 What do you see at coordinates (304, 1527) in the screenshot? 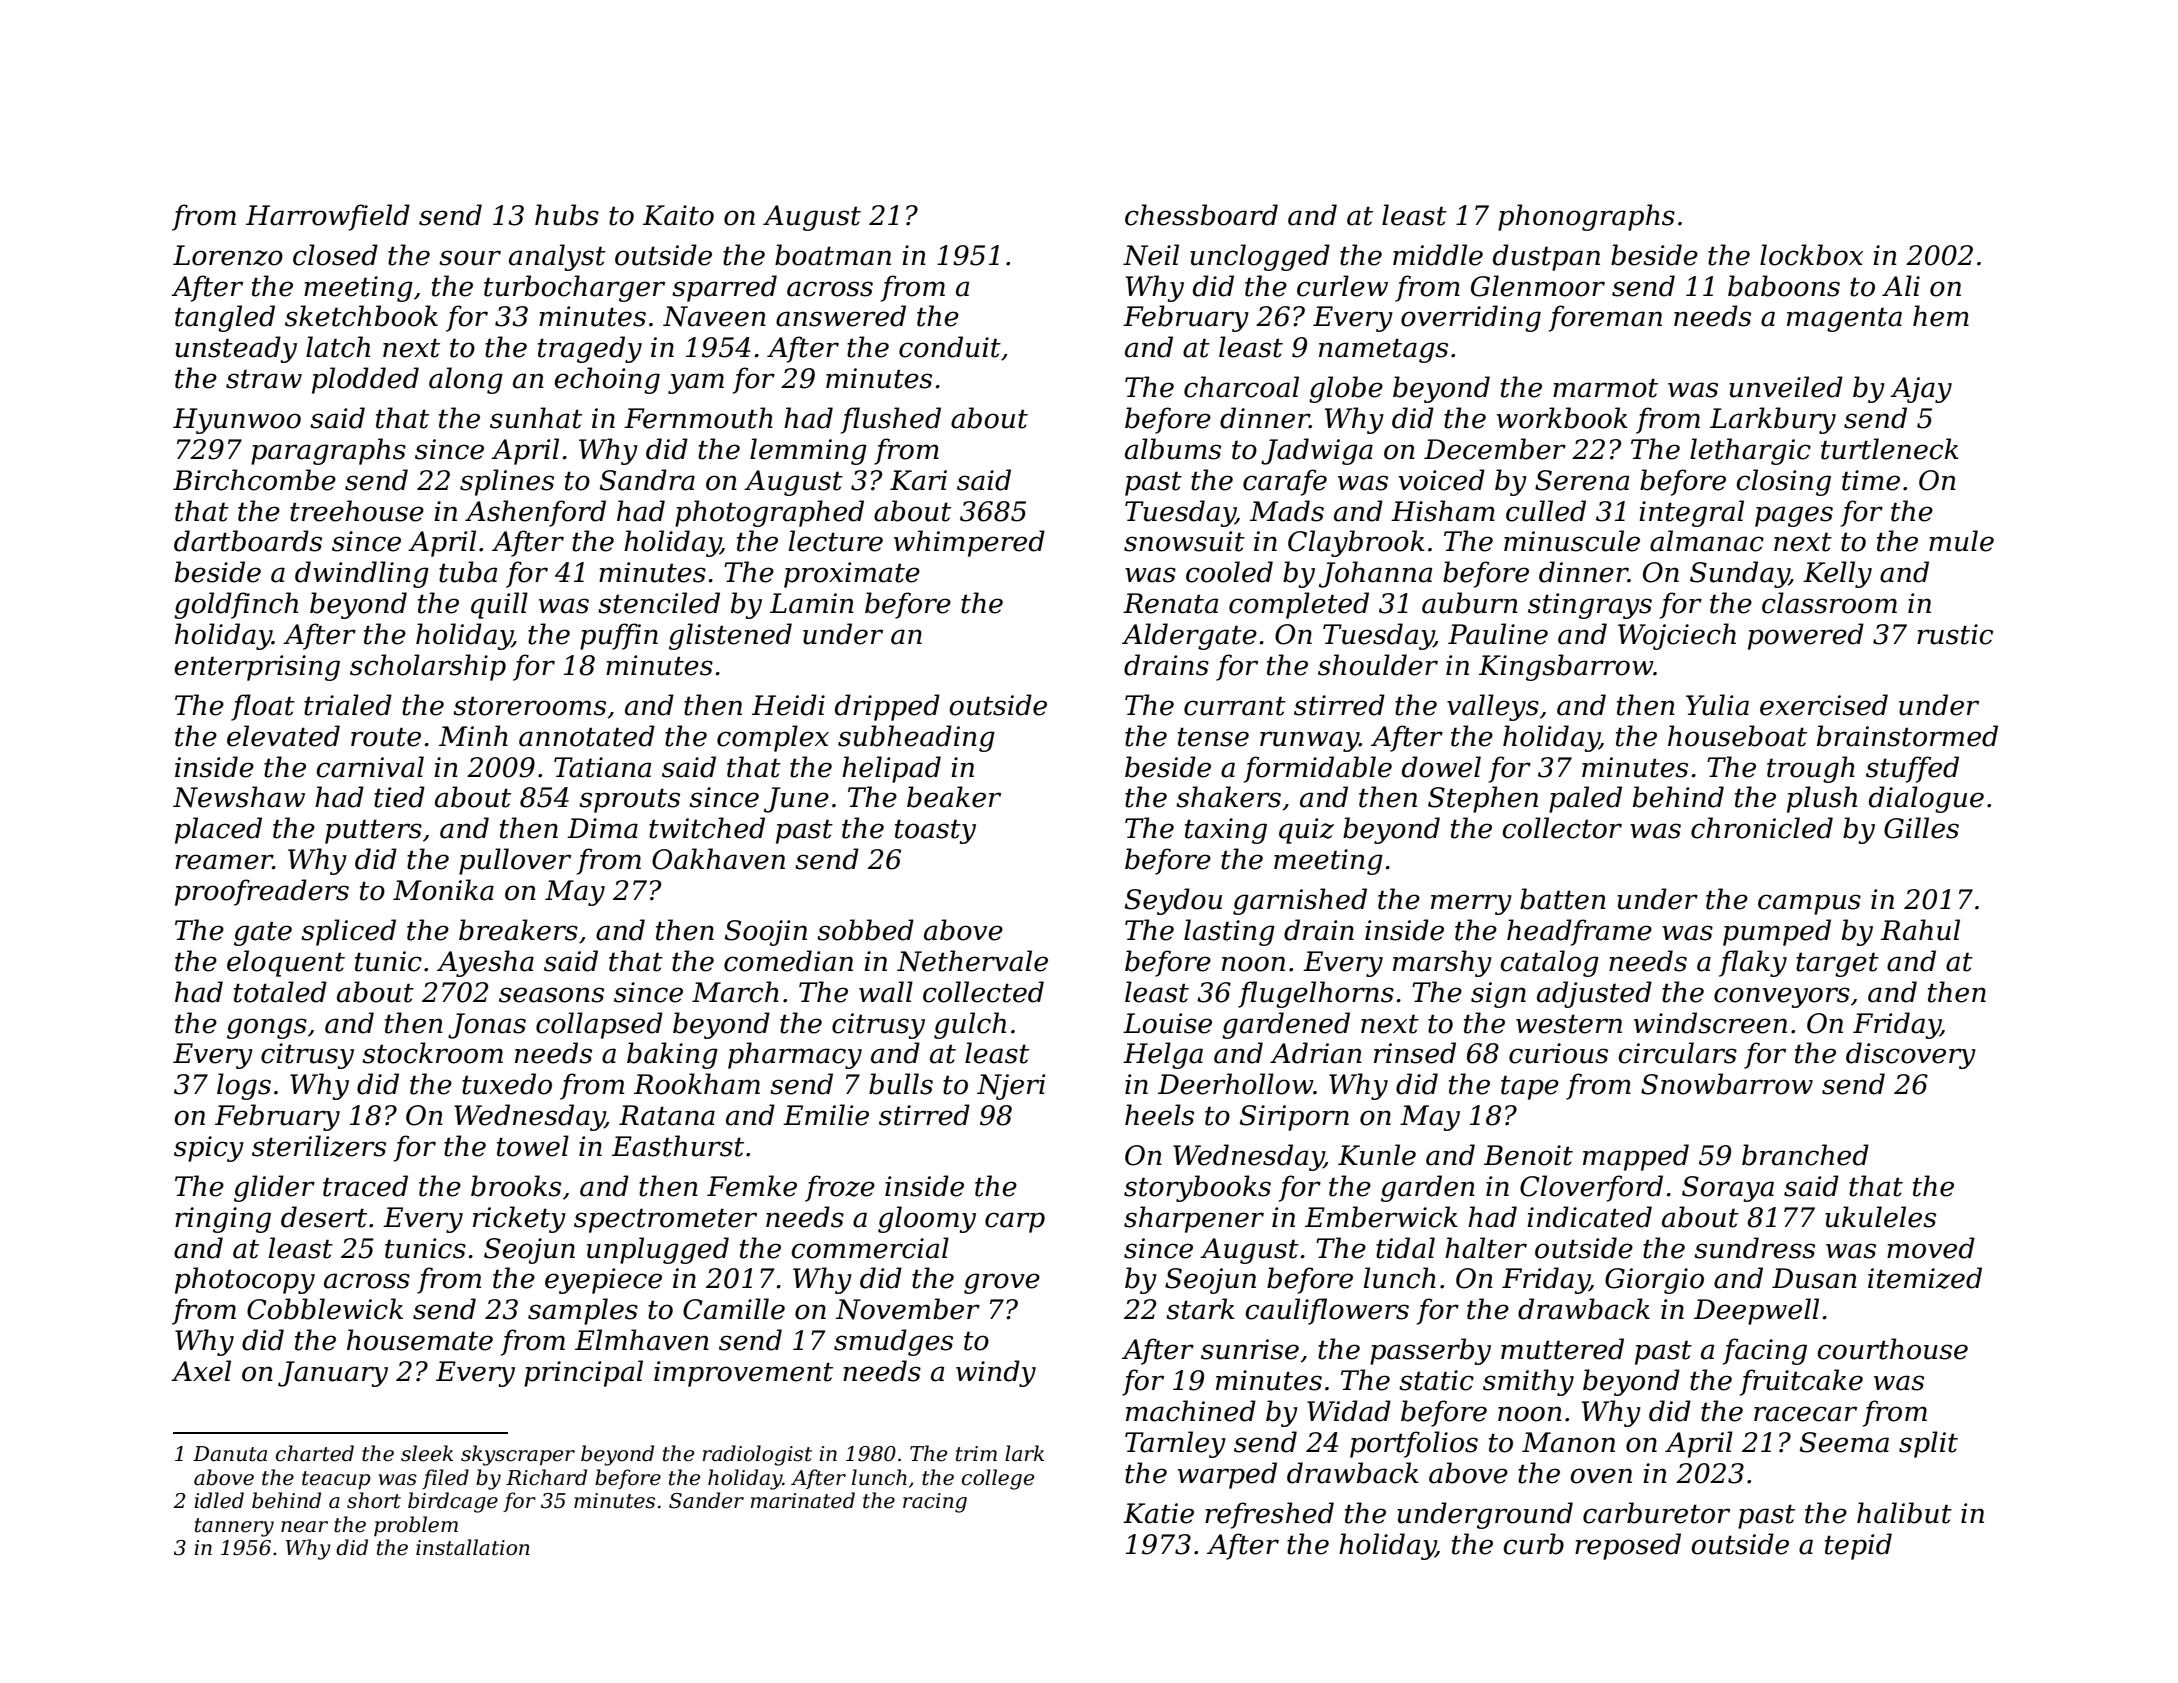
I see `near` at bounding box center [304, 1527].
